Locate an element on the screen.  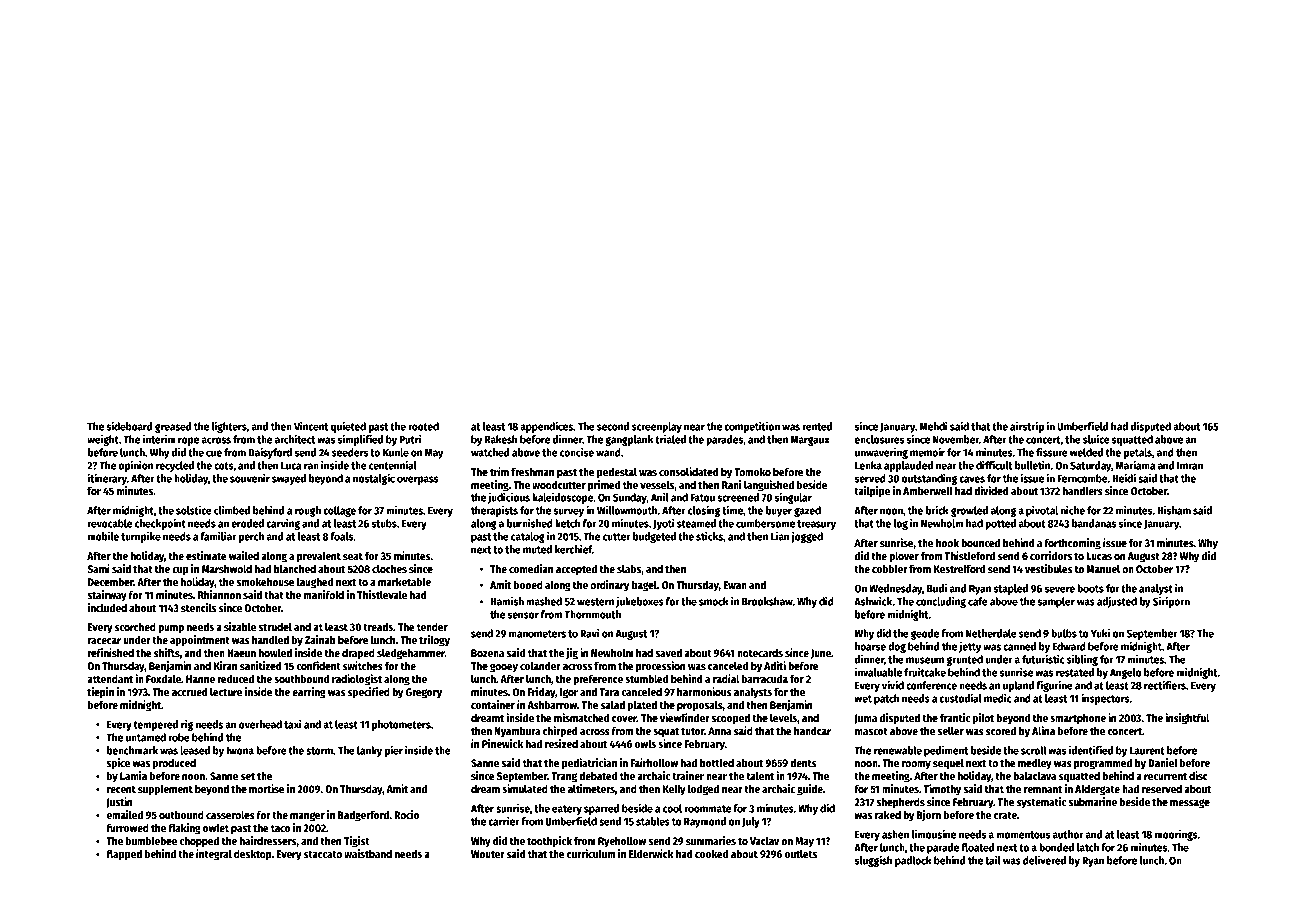
Angelo is located at coordinates (1126, 673).
